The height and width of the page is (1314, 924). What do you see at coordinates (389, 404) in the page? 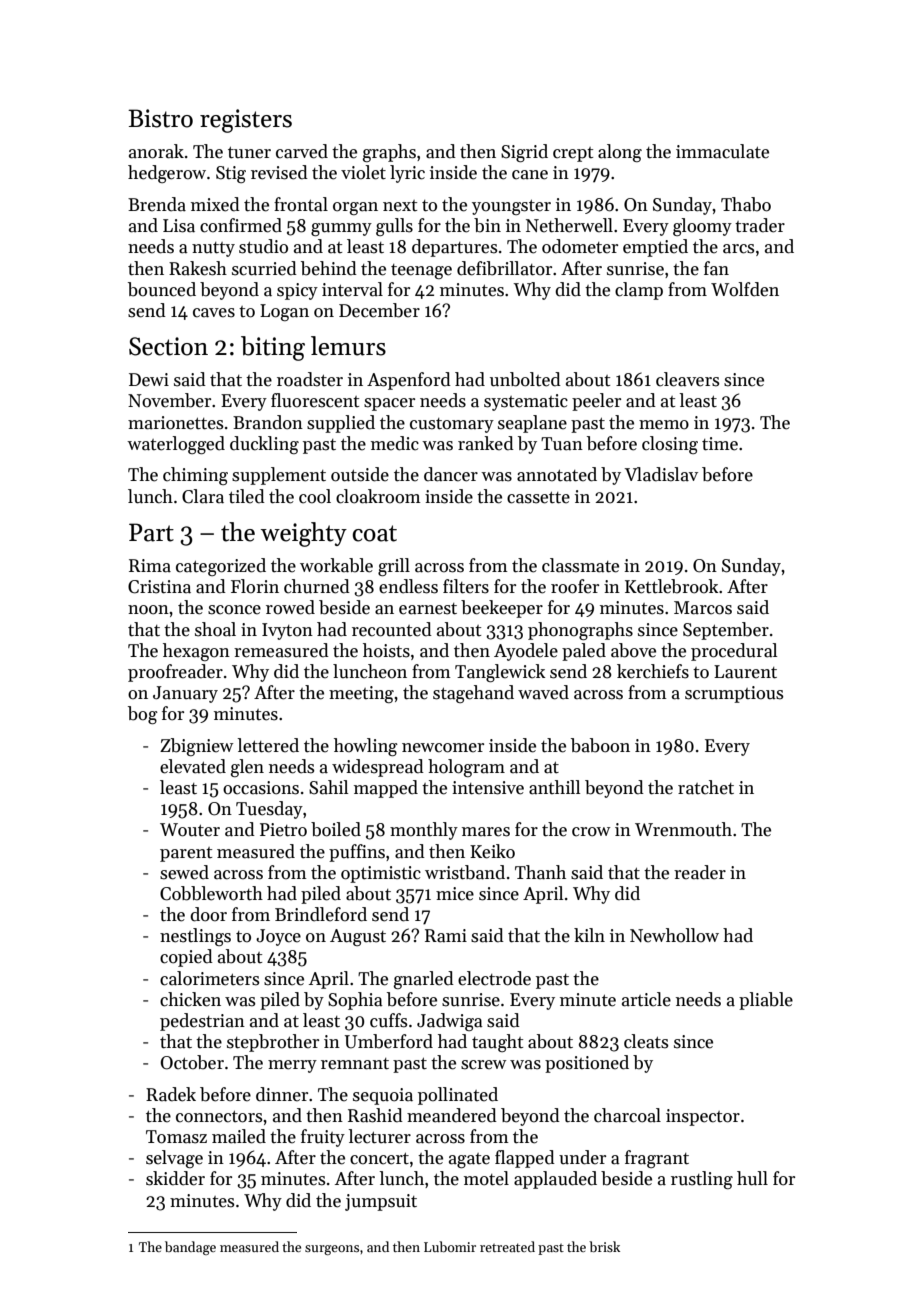
I see `spacer` at bounding box center [389, 404].
